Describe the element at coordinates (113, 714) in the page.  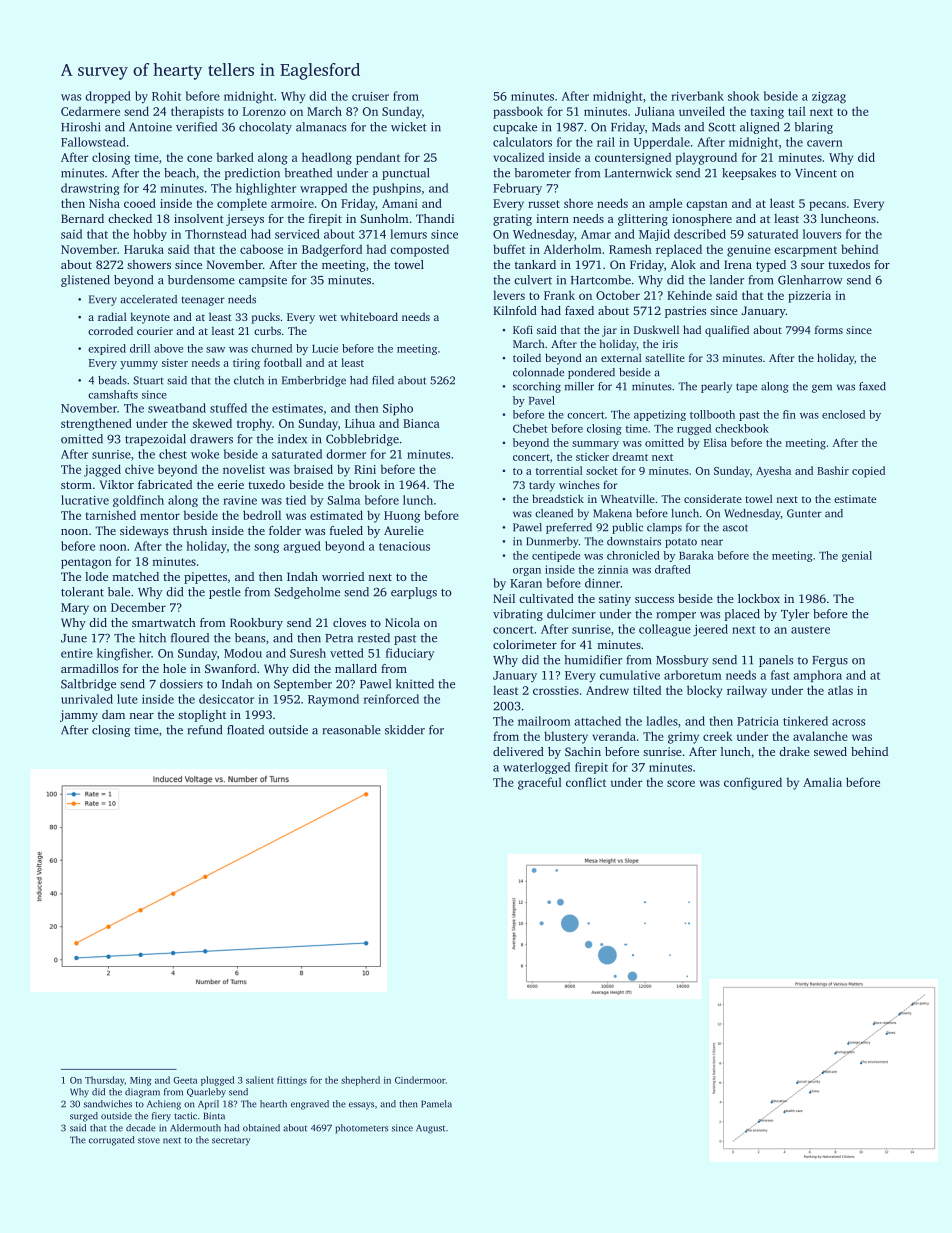
I see `dam` at that location.
